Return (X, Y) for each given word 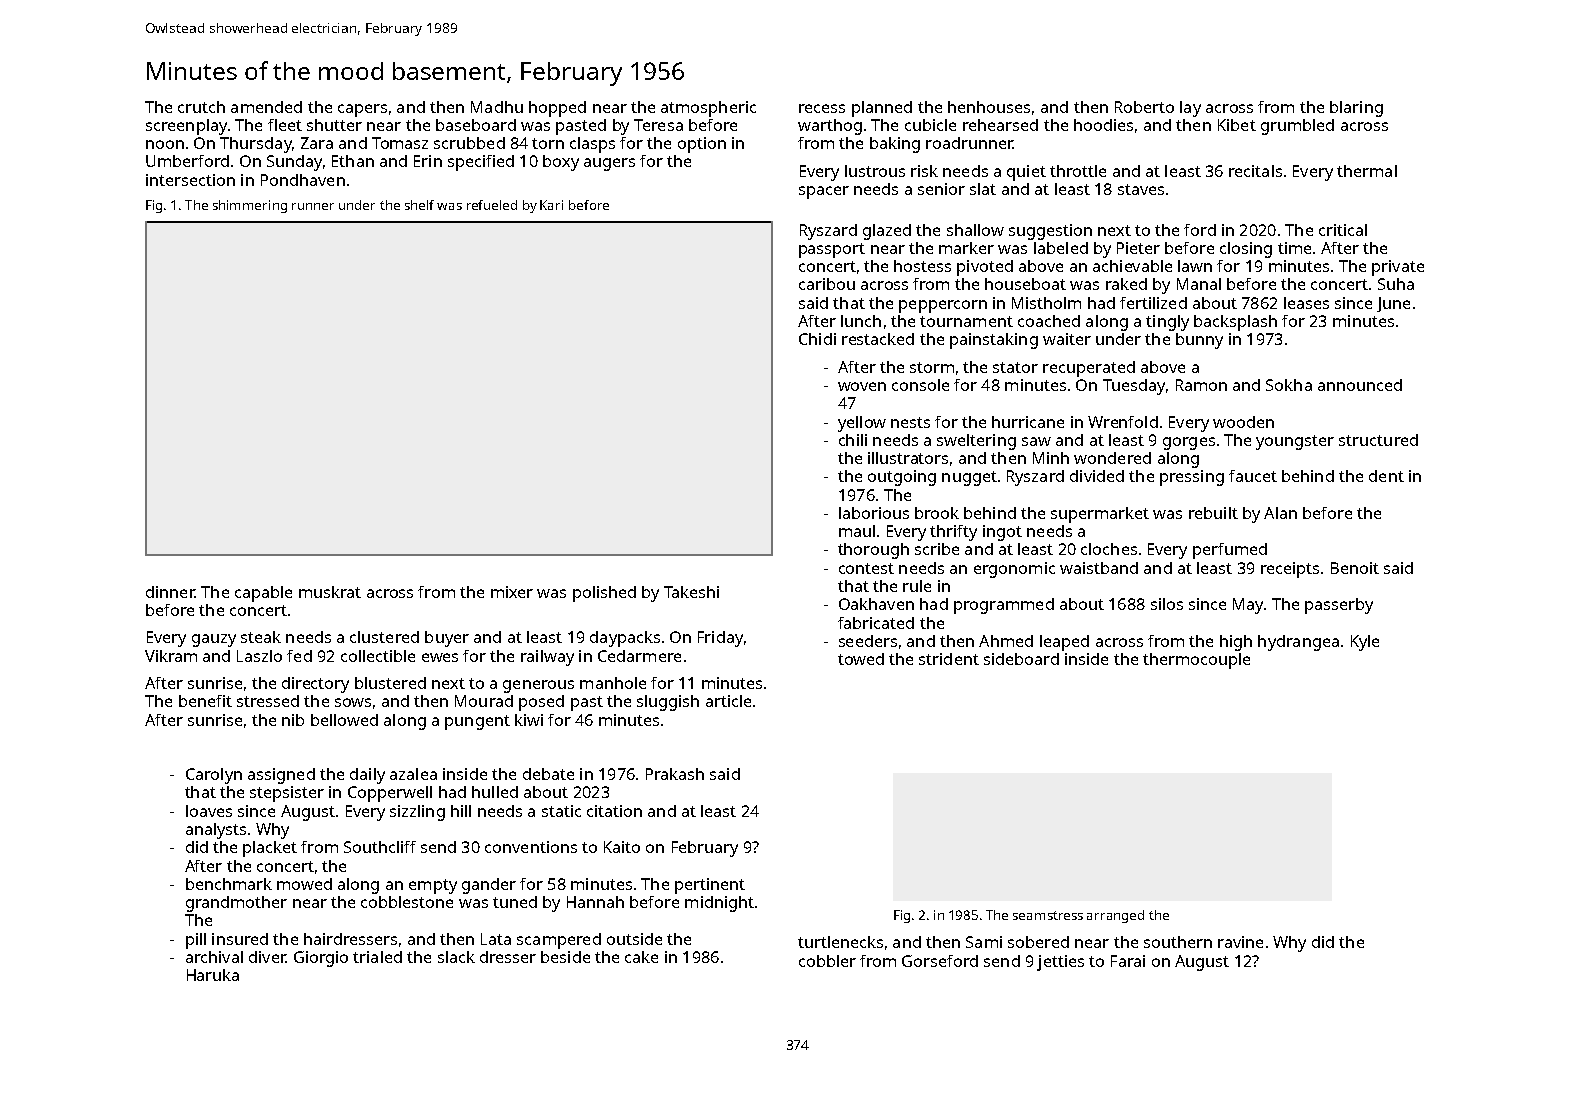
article (728, 701)
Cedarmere (639, 656)
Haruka (213, 975)
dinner (170, 592)
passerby (1339, 606)
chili (853, 440)
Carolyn (214, 776)
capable (263, 594)
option (702, 145)
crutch (201, 107)
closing (1246, 250)
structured (1378, 440)
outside (634, 939)
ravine (1240, 942)
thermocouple (1196, 661)
